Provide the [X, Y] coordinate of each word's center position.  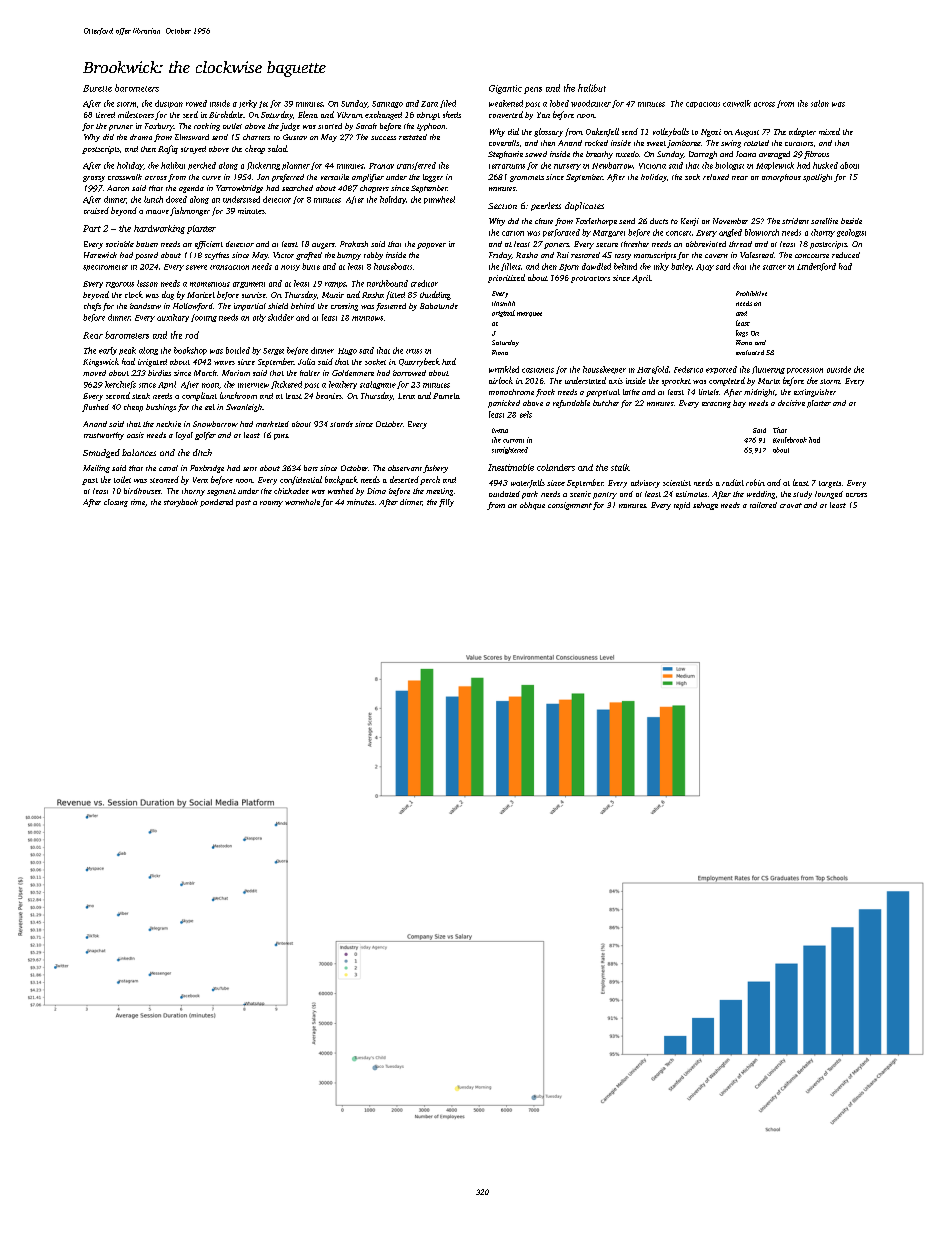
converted [506, 114]
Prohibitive [751, 293]
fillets [511, 267]
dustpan [169, 104]
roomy [271, 504]
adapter [802, 132]
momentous [210, 284]
